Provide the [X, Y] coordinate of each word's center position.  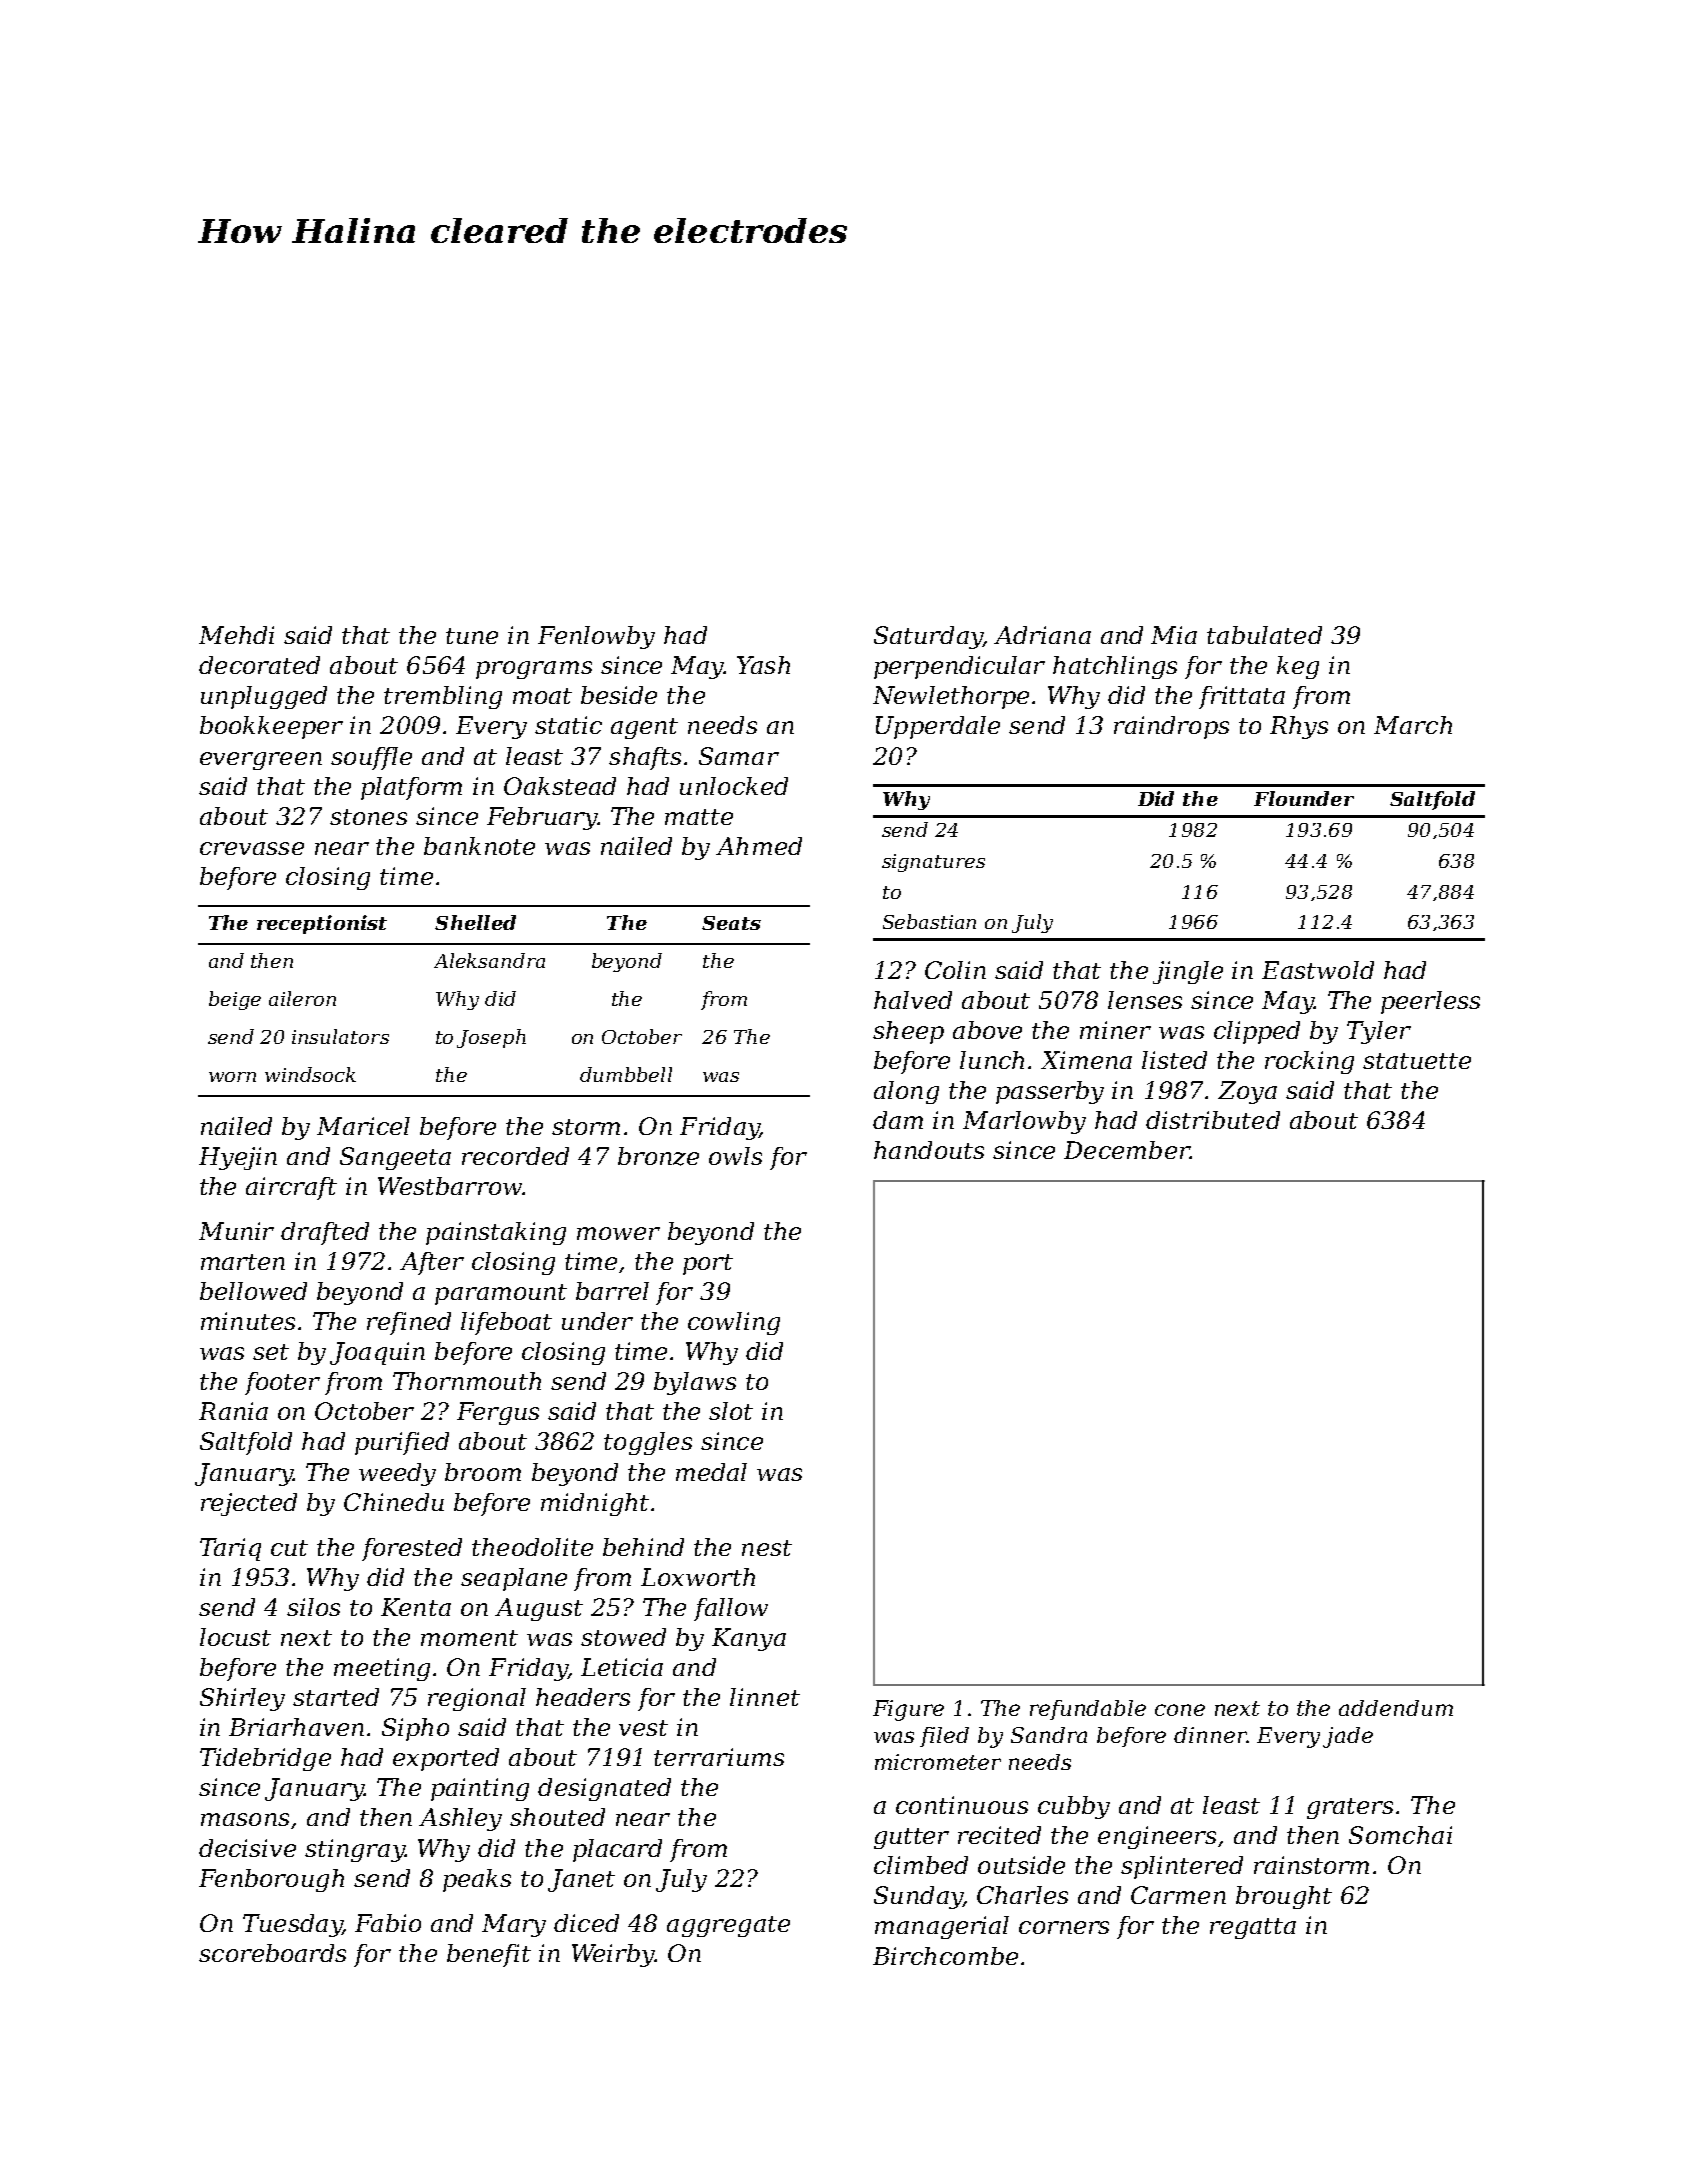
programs [534, 670]
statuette [1417, 1061]
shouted [557, 1817]
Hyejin [238, 1158]
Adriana [1042, 635]
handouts [929, 1150]
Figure [908, 1710]
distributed [1213, 1120]
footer [282, 1383]
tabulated [1264, 635]
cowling [734, 1323]
